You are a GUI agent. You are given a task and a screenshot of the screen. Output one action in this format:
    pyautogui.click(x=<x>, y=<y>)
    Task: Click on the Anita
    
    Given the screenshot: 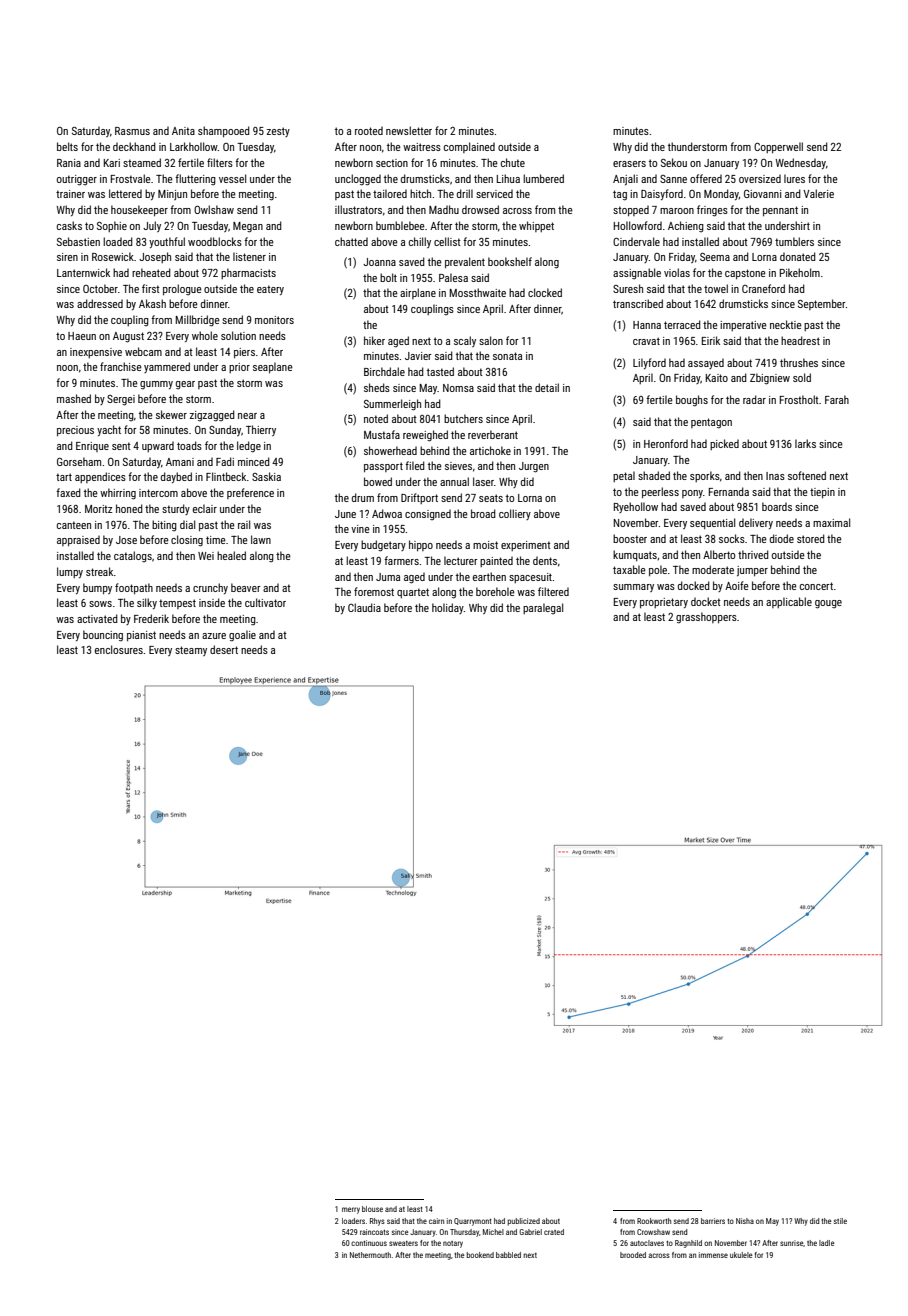 What is the action you would take?
    pyautogui.click(x=183, y=131)
